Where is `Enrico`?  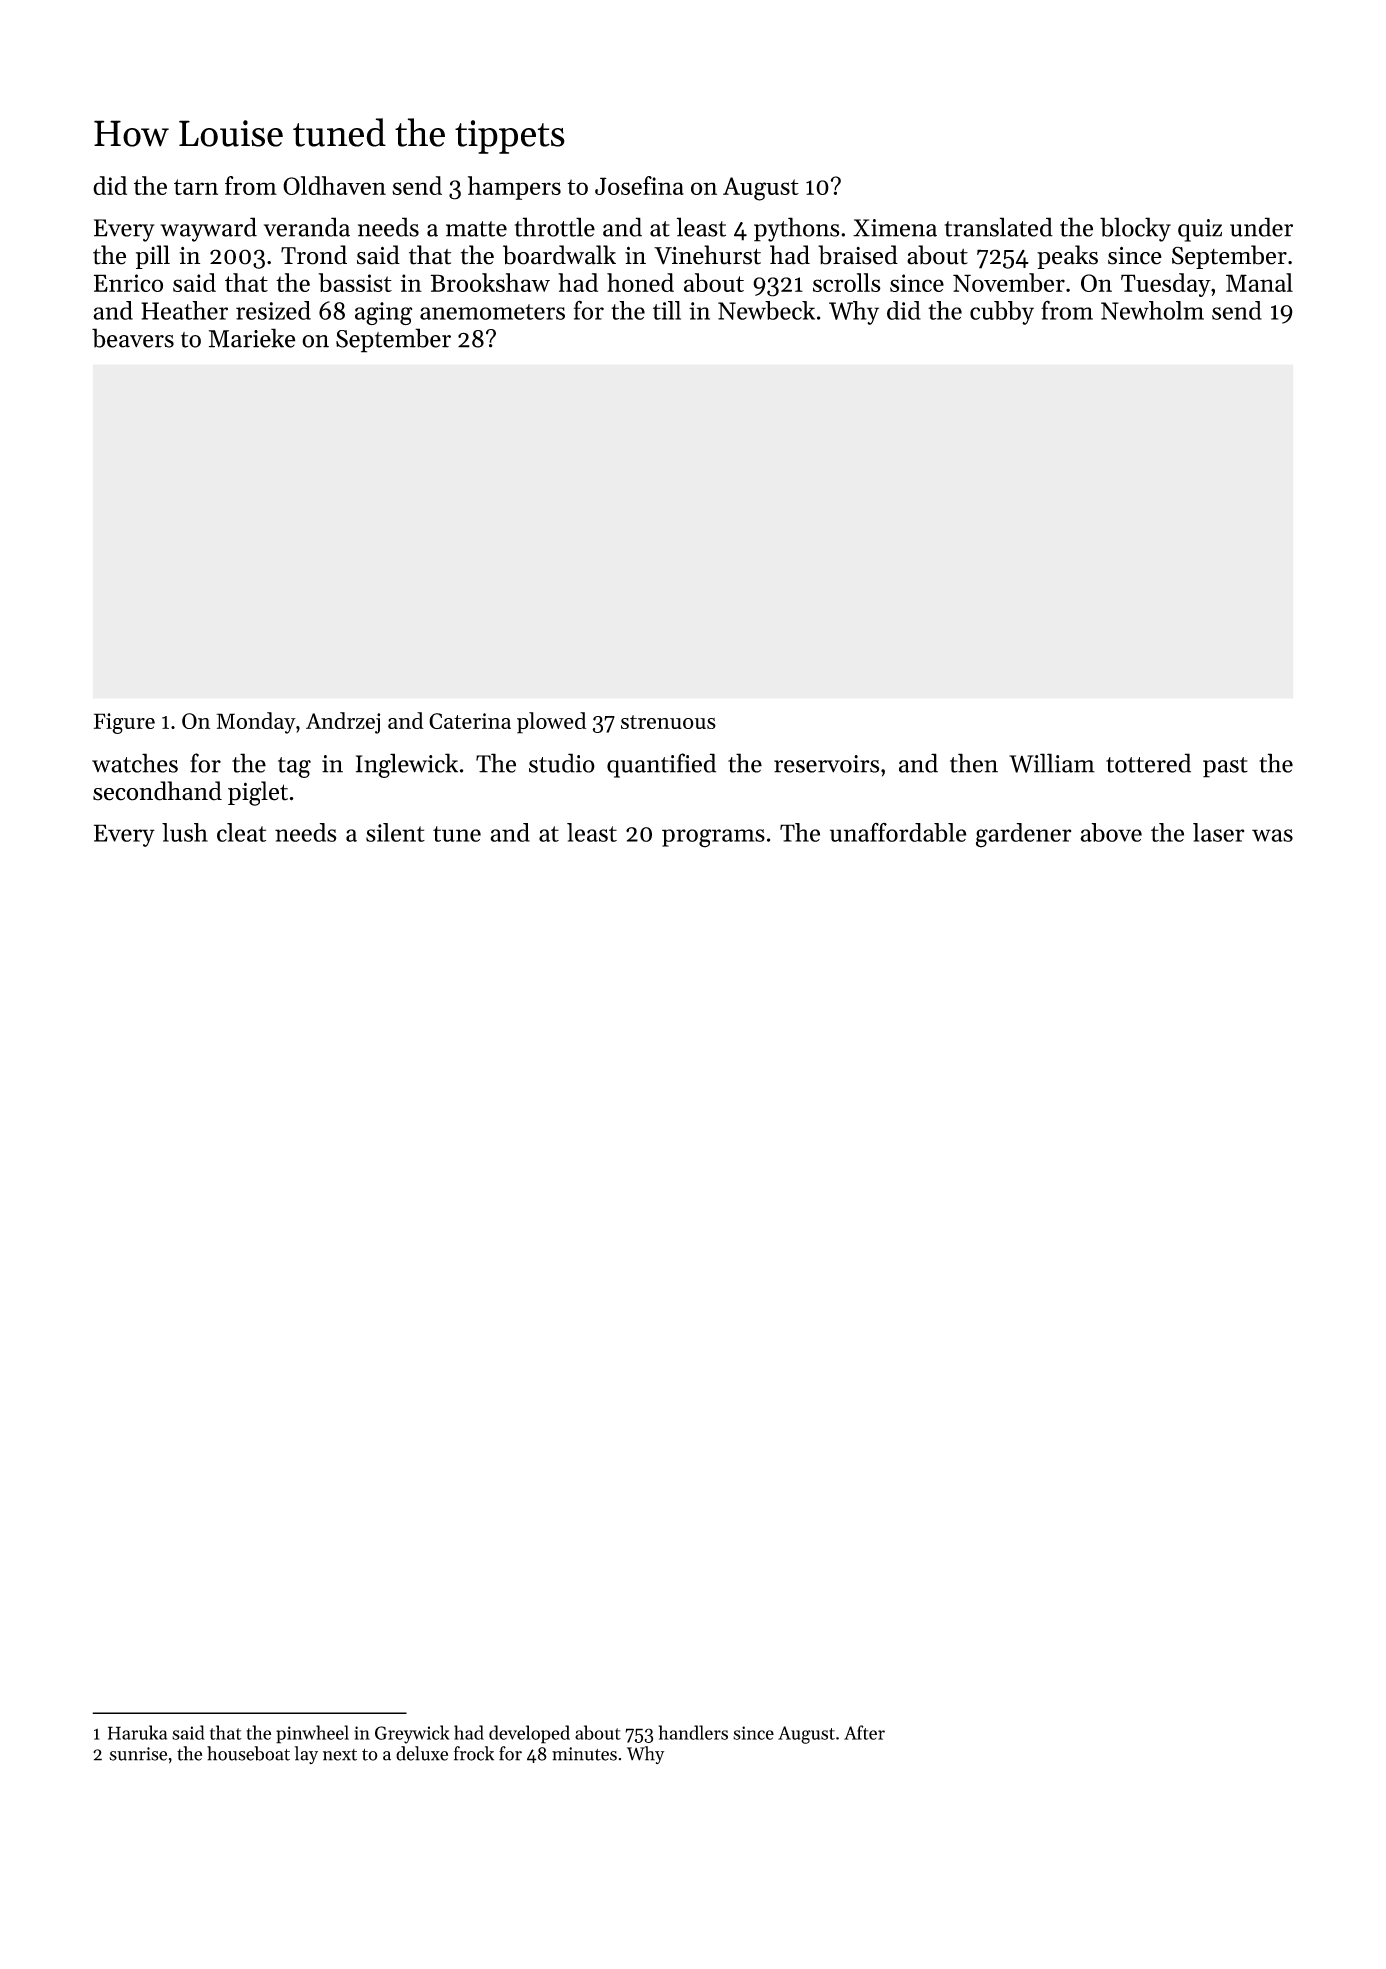 Enrico is located at coordinates (128, 283).
